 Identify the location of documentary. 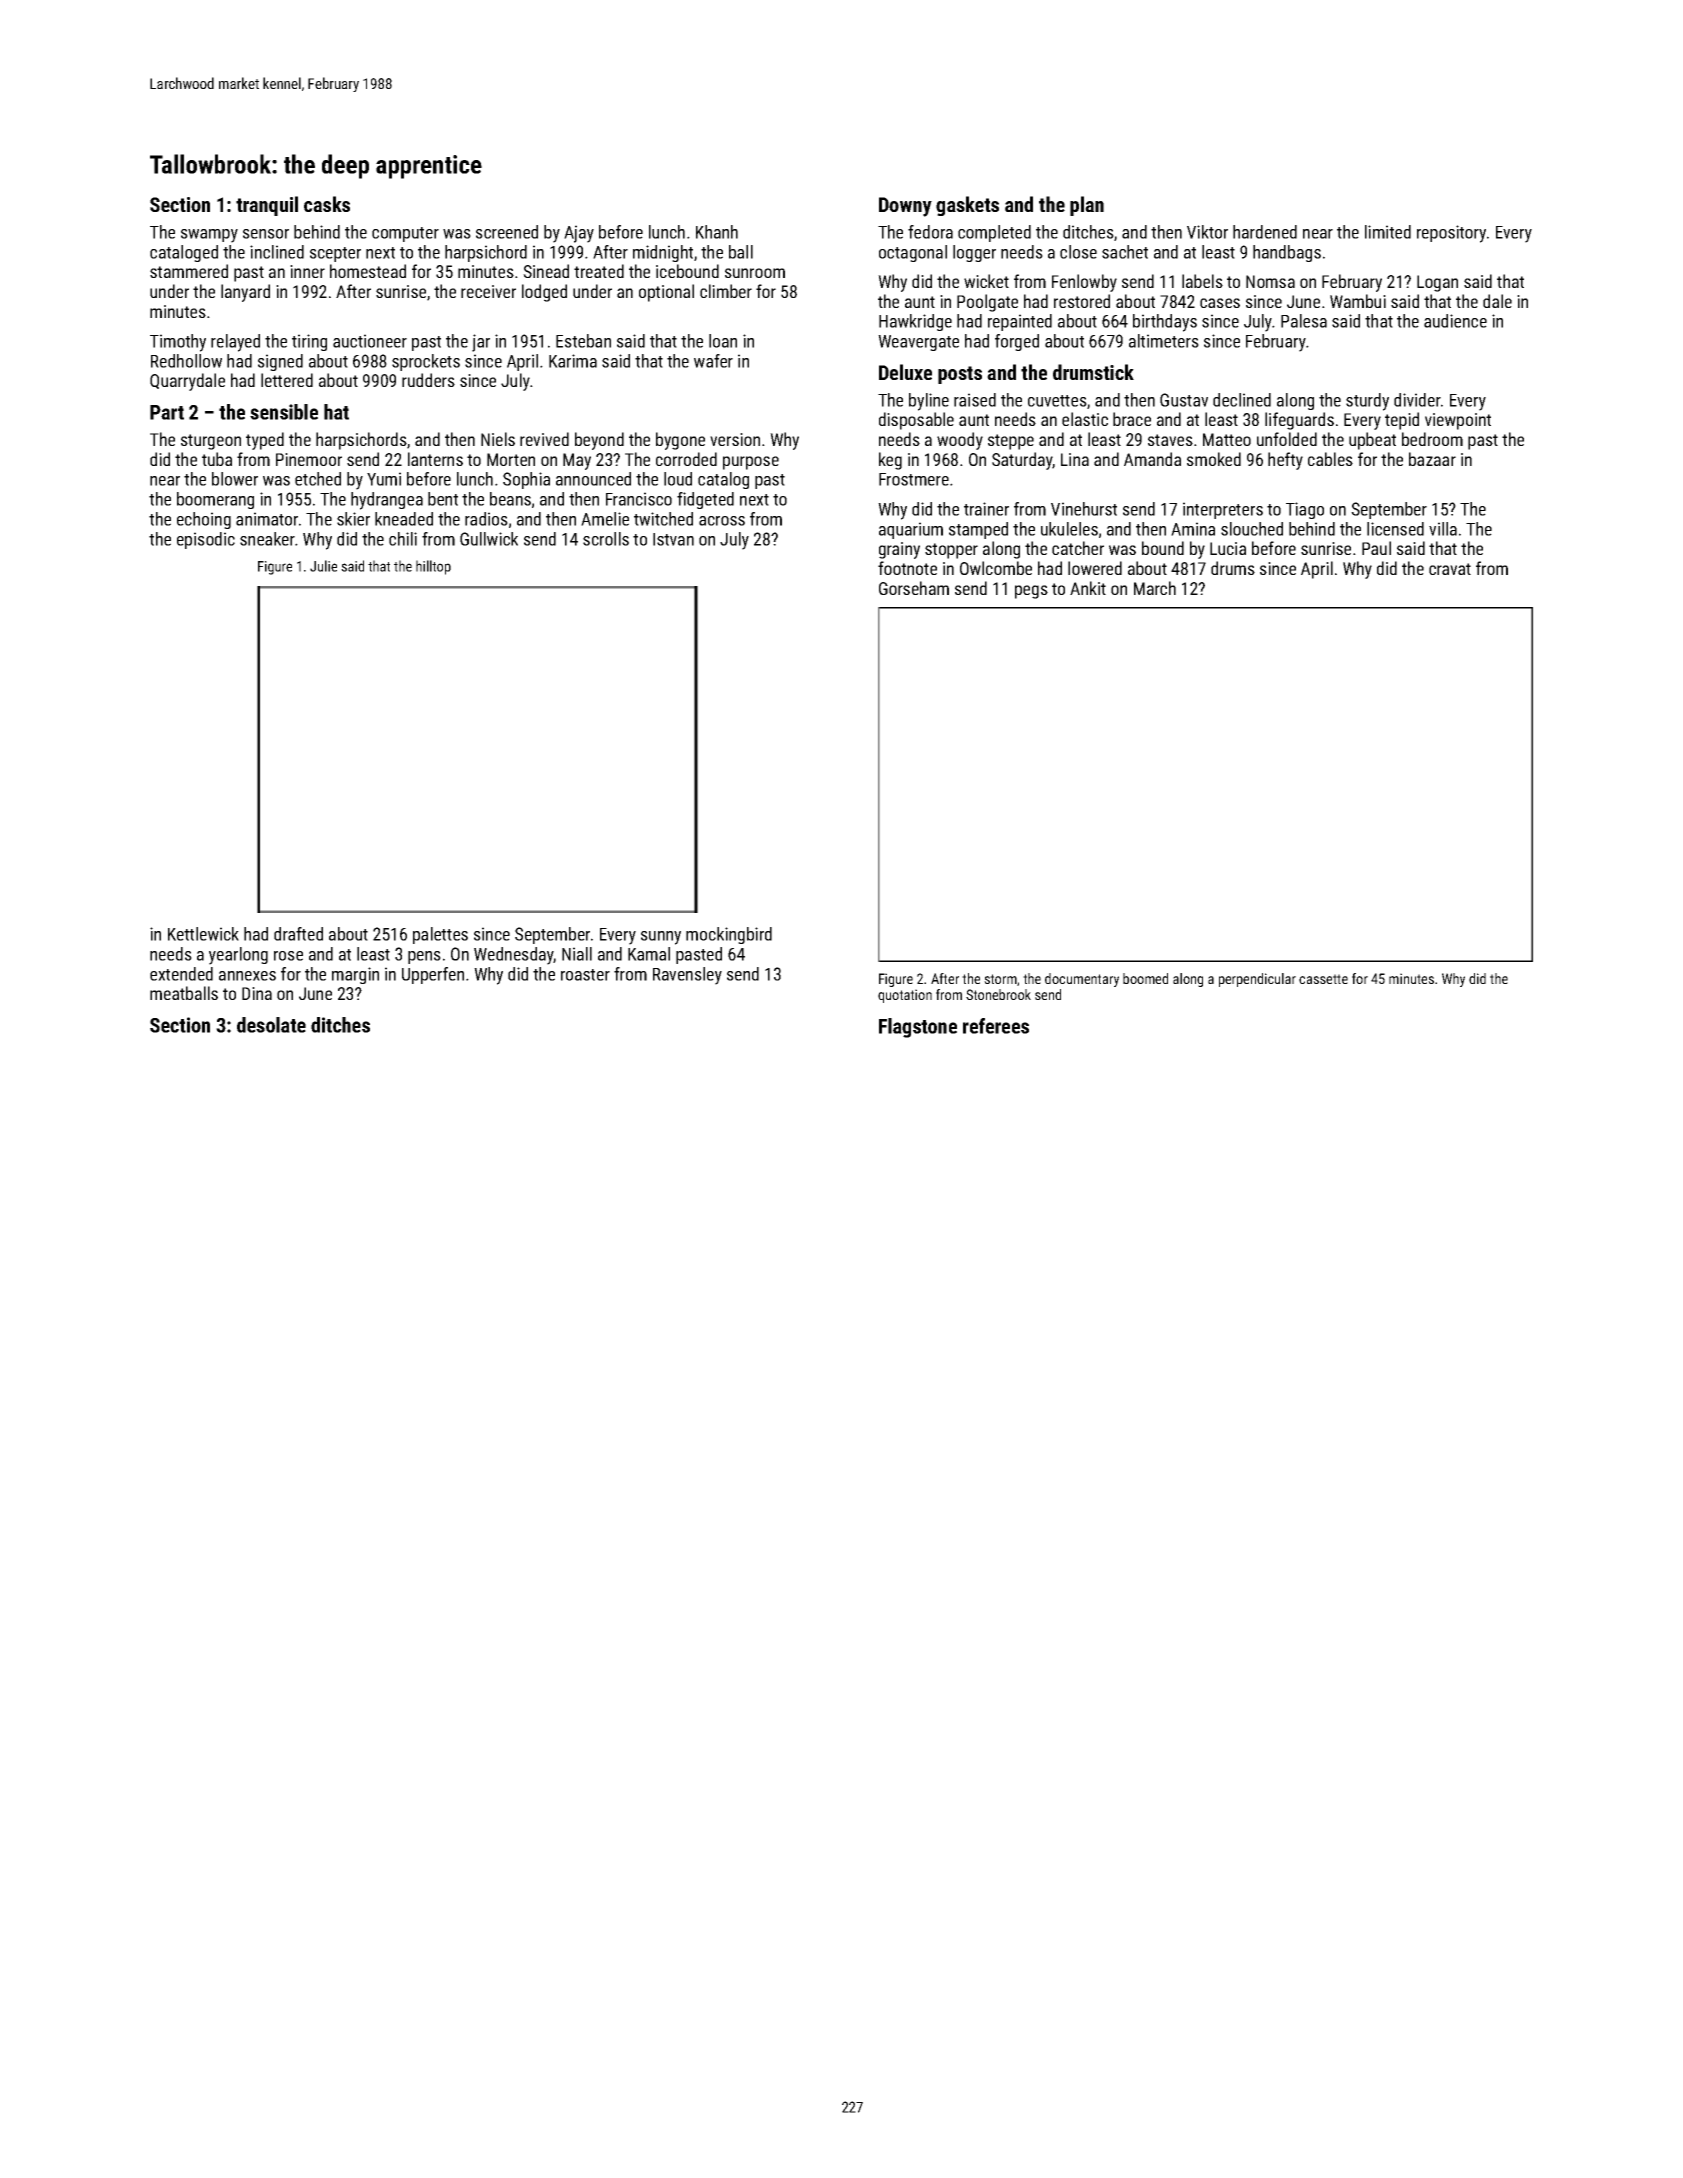
(1082, 980).
